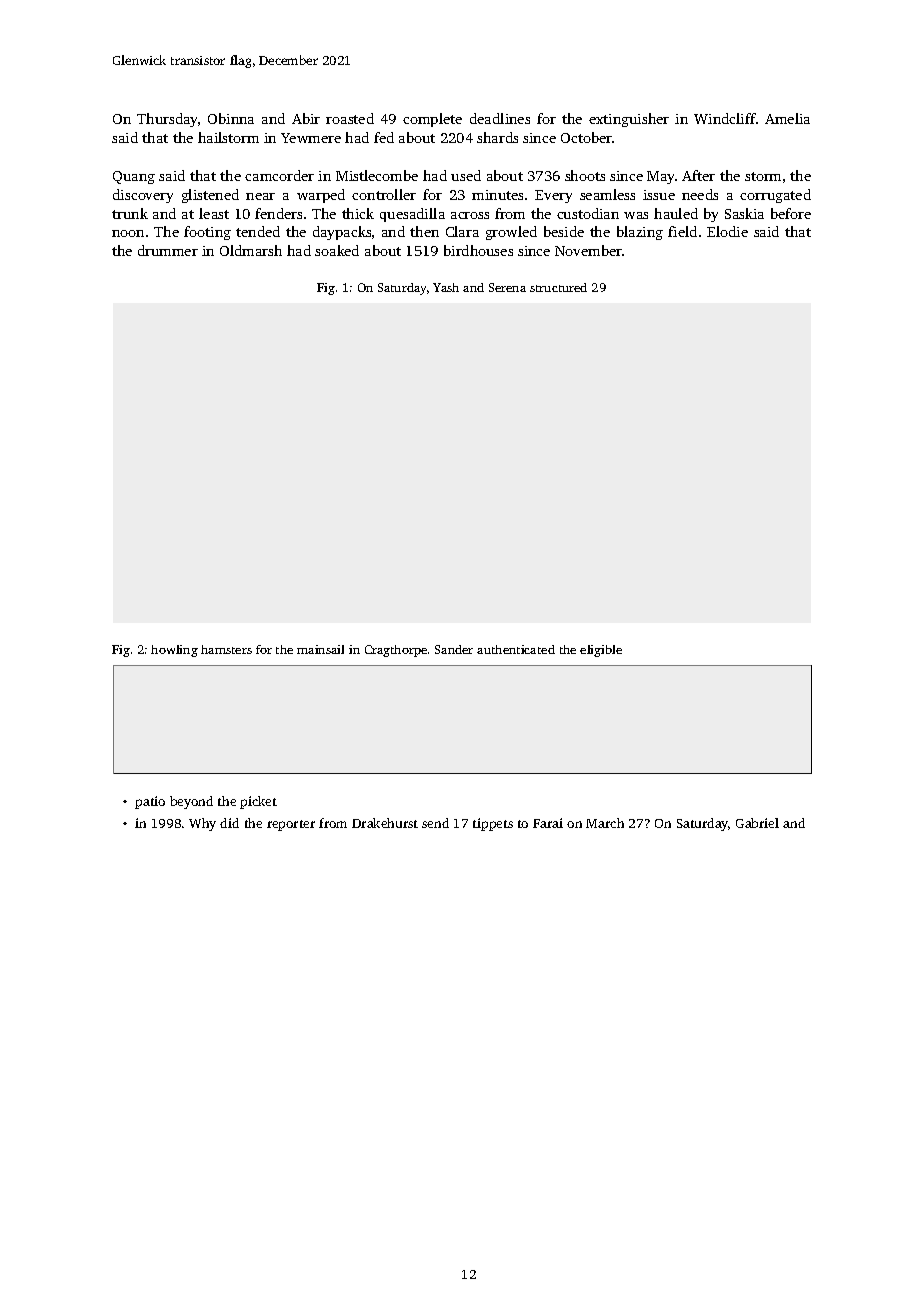 This image has width=924, height=1308. What do you see at coordinates (500, 118) in the image?
I see `deadlines` at bounding box center [500, 118].
